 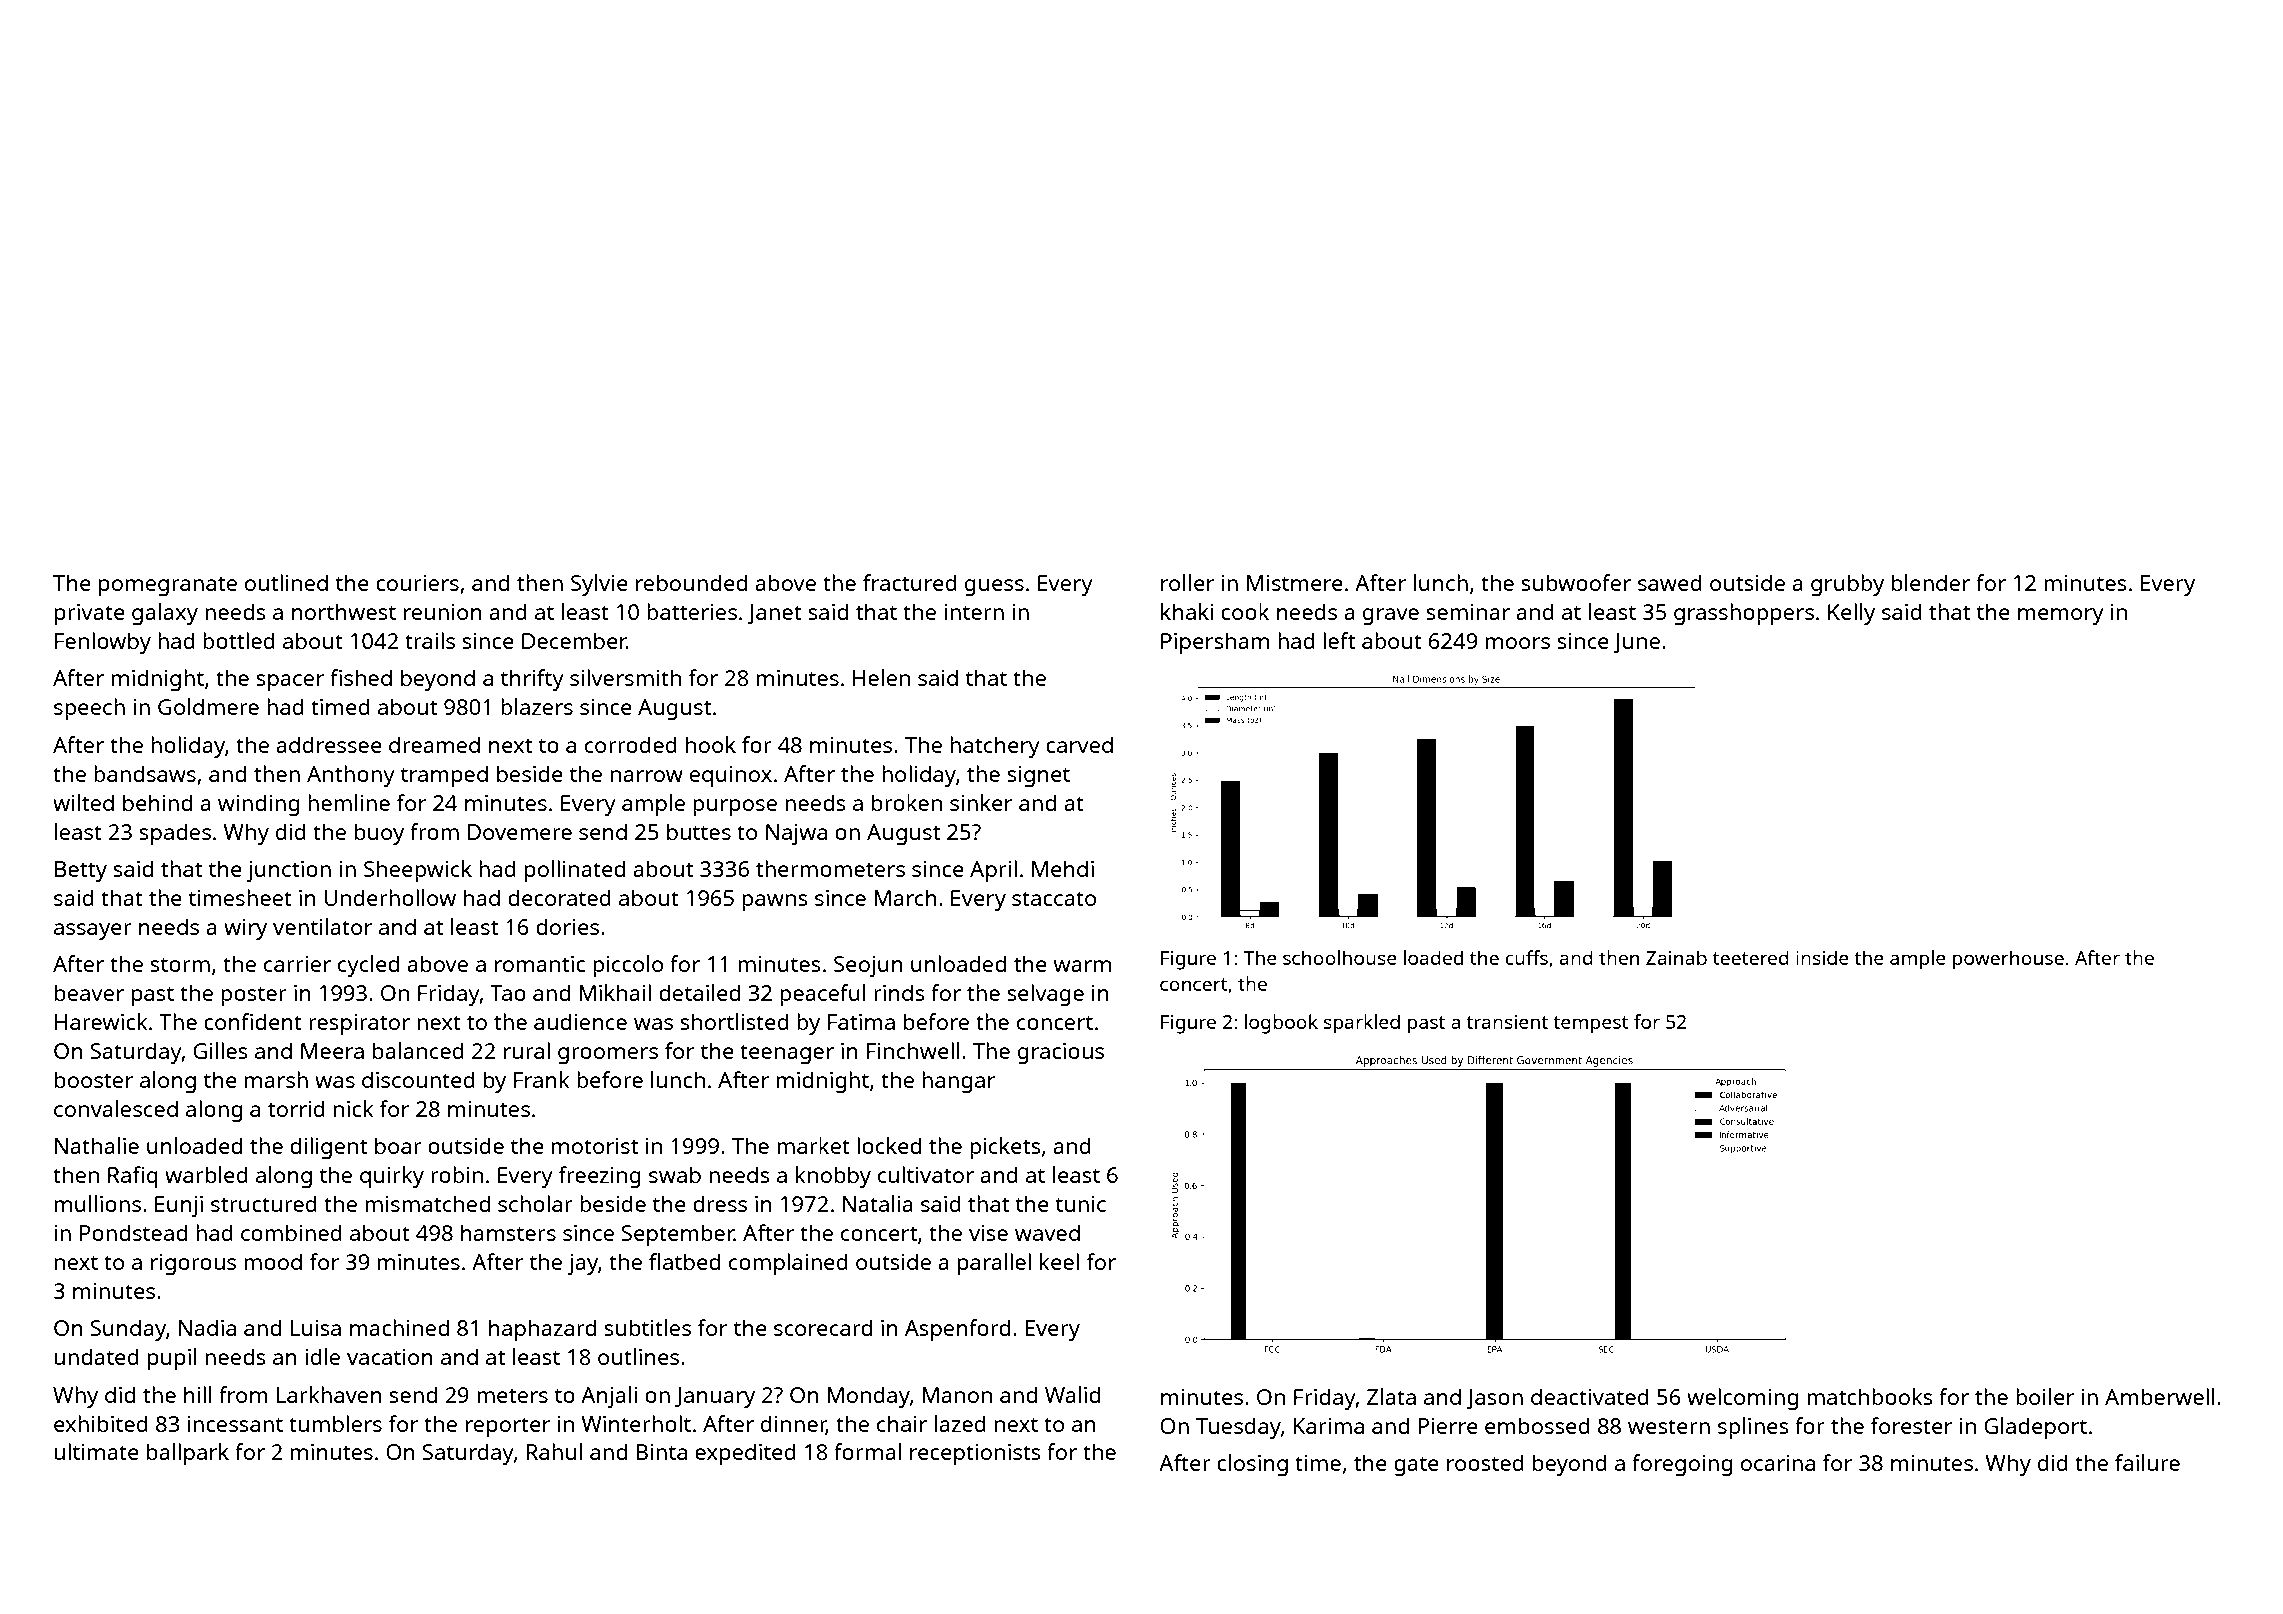 I want to click on parallel, so click(x=994, y=1264).
